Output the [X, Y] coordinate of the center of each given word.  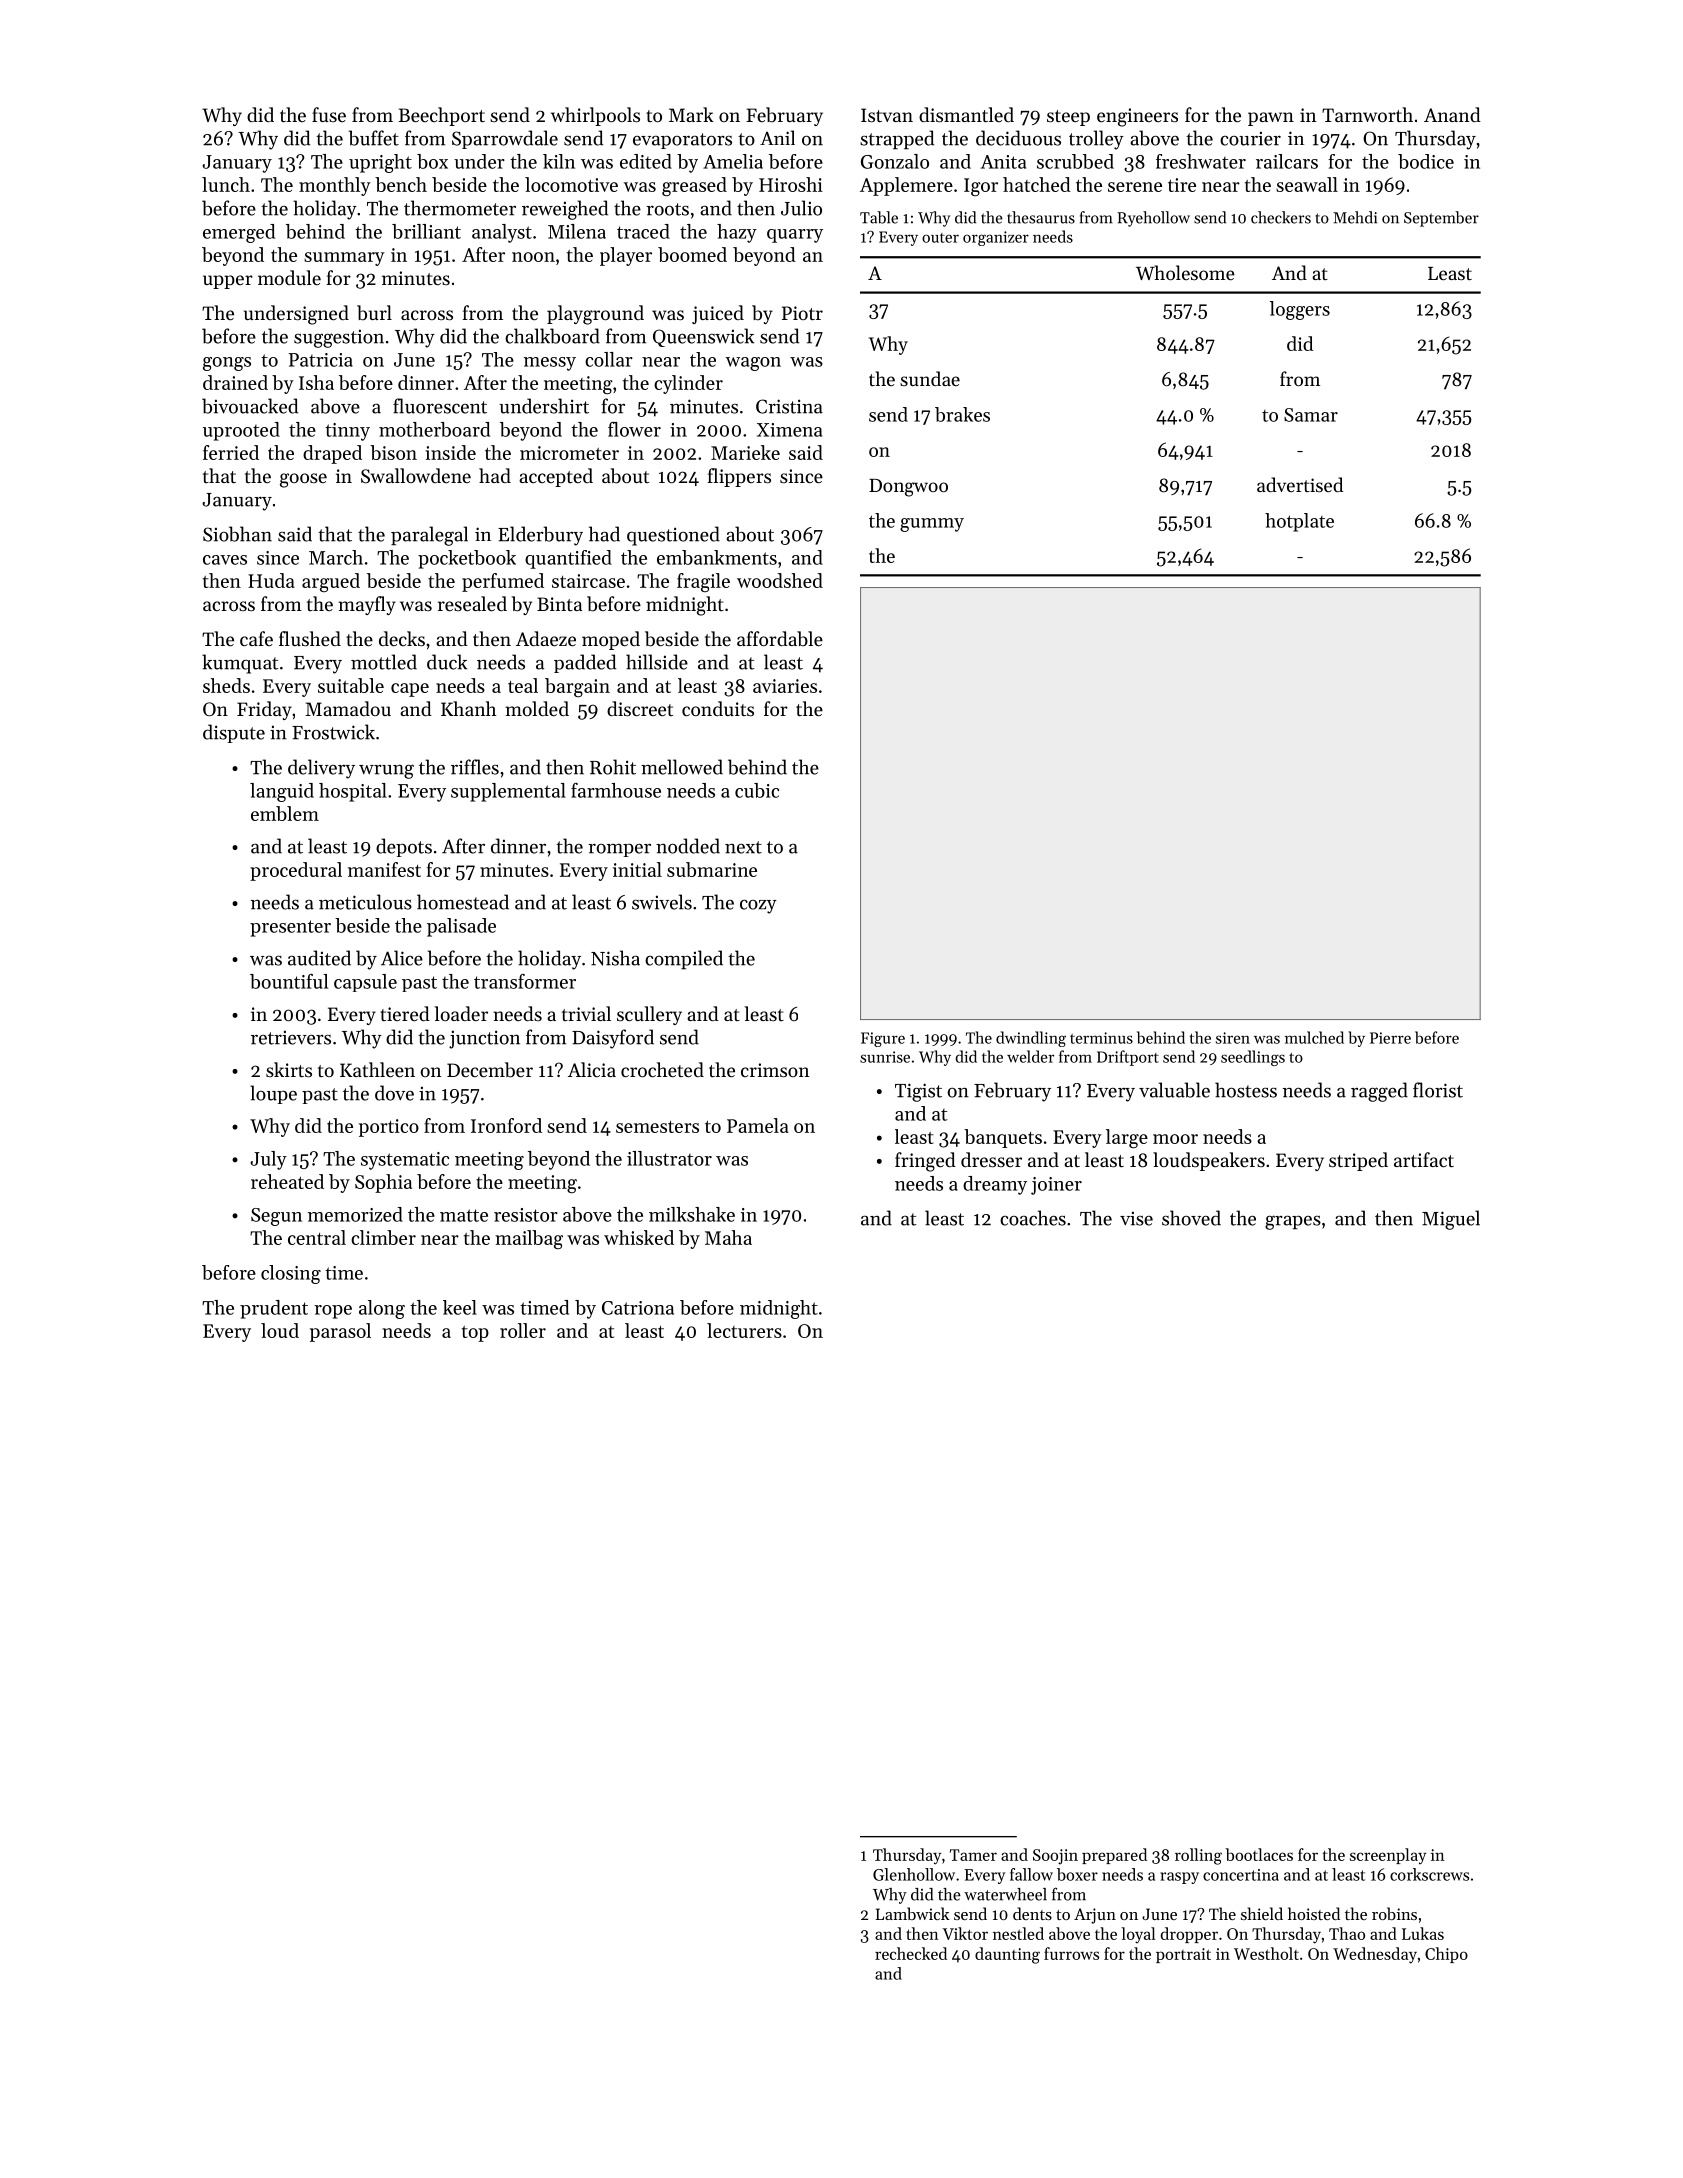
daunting [1007, 1955]
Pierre [1390, 1038]
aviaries [785, 686]
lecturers [744, 1330]
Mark [691, 114]
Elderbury [540, 536]
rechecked [911, 1953]
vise [1136, 1218]
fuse [329, 114]
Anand [1452, 114]
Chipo [1446, 1955]
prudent [274, 1309]
